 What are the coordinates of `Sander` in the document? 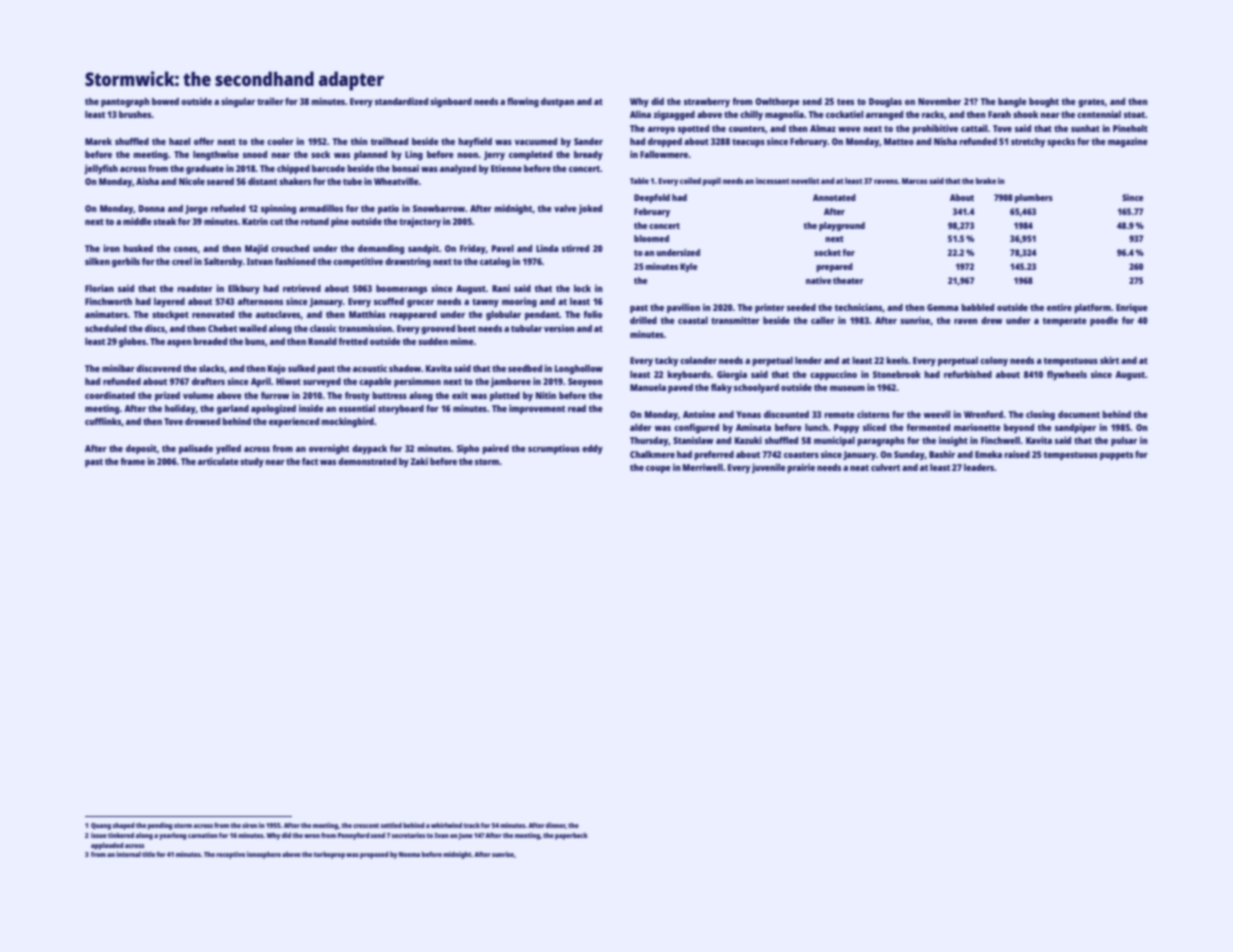 It's located at (588, 141).
